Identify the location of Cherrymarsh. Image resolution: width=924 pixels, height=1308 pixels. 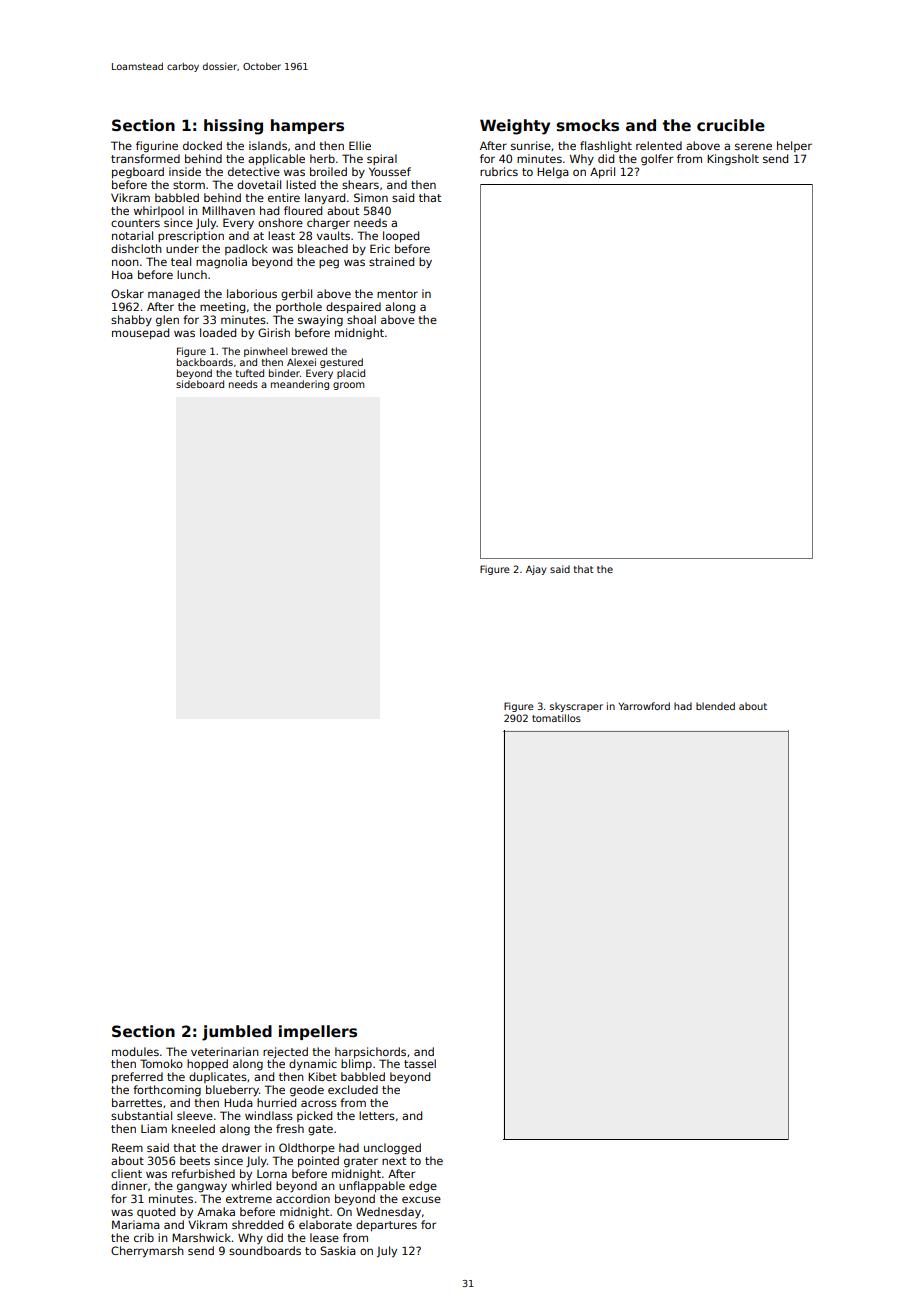
(147, 1252).
